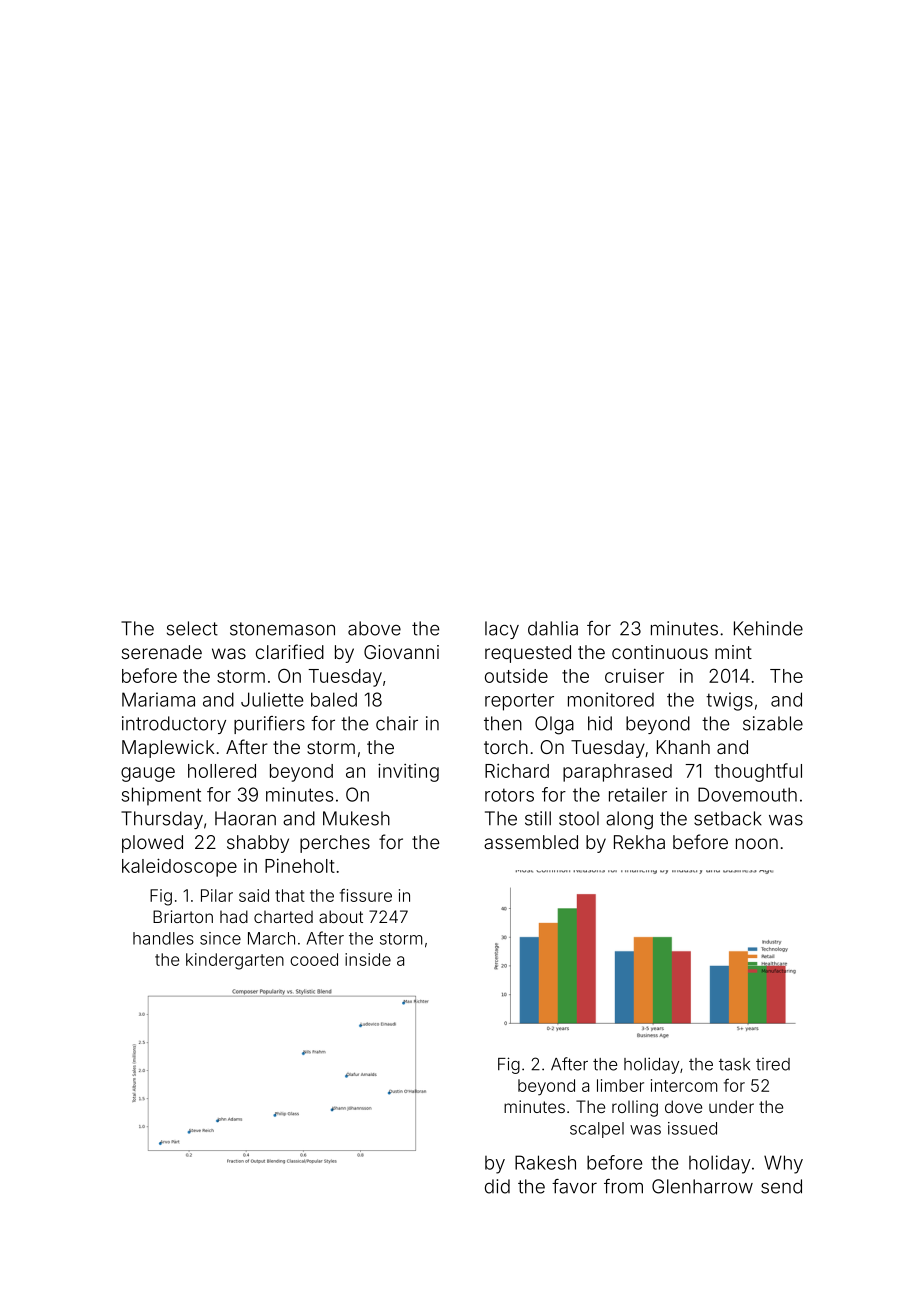 This screenshot has height=1314, width=924. Describe the element at coordinates (161, 796) in the screenshot. I see `shipment` at that location.
